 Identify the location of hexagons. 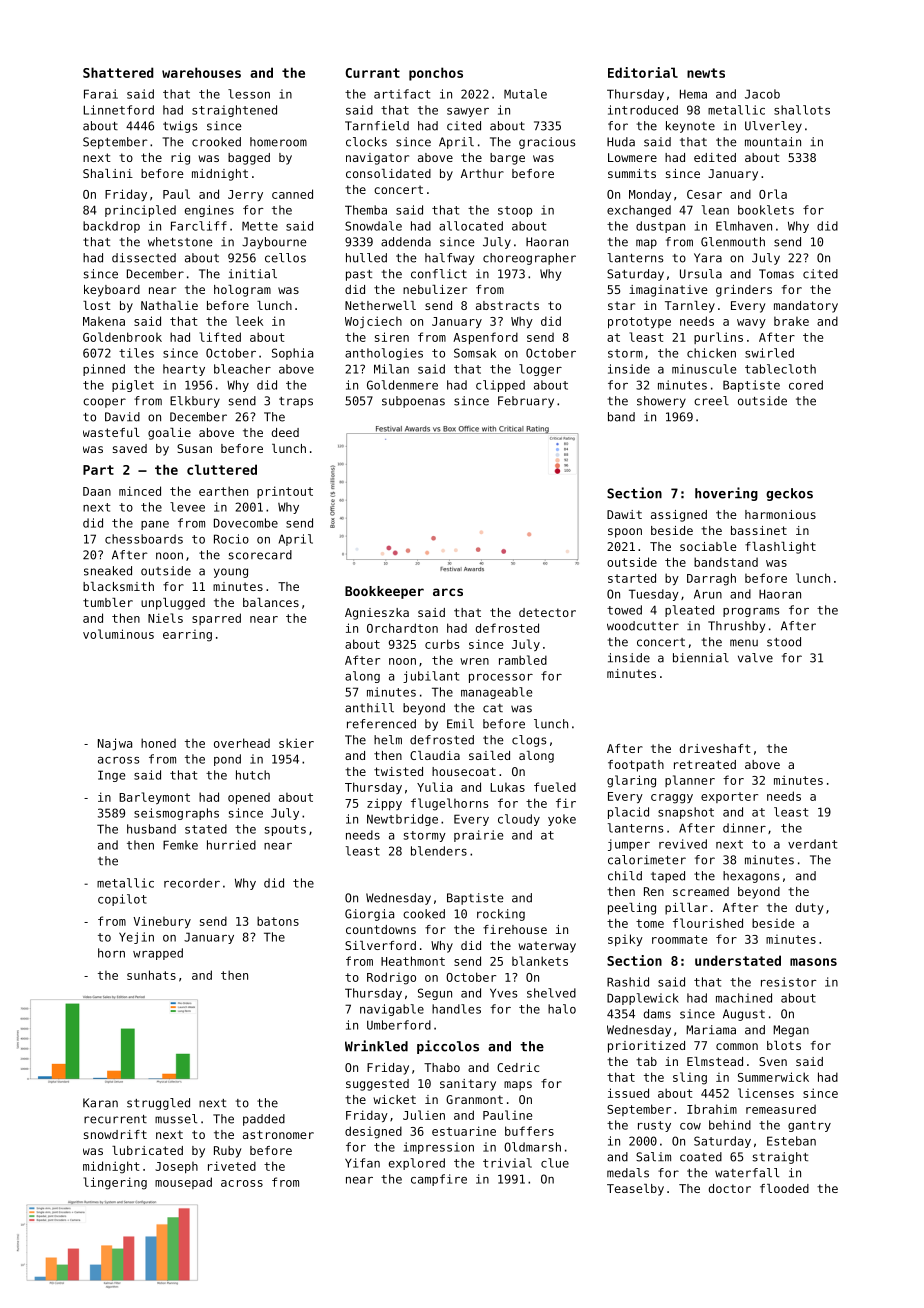
(751, 877).
